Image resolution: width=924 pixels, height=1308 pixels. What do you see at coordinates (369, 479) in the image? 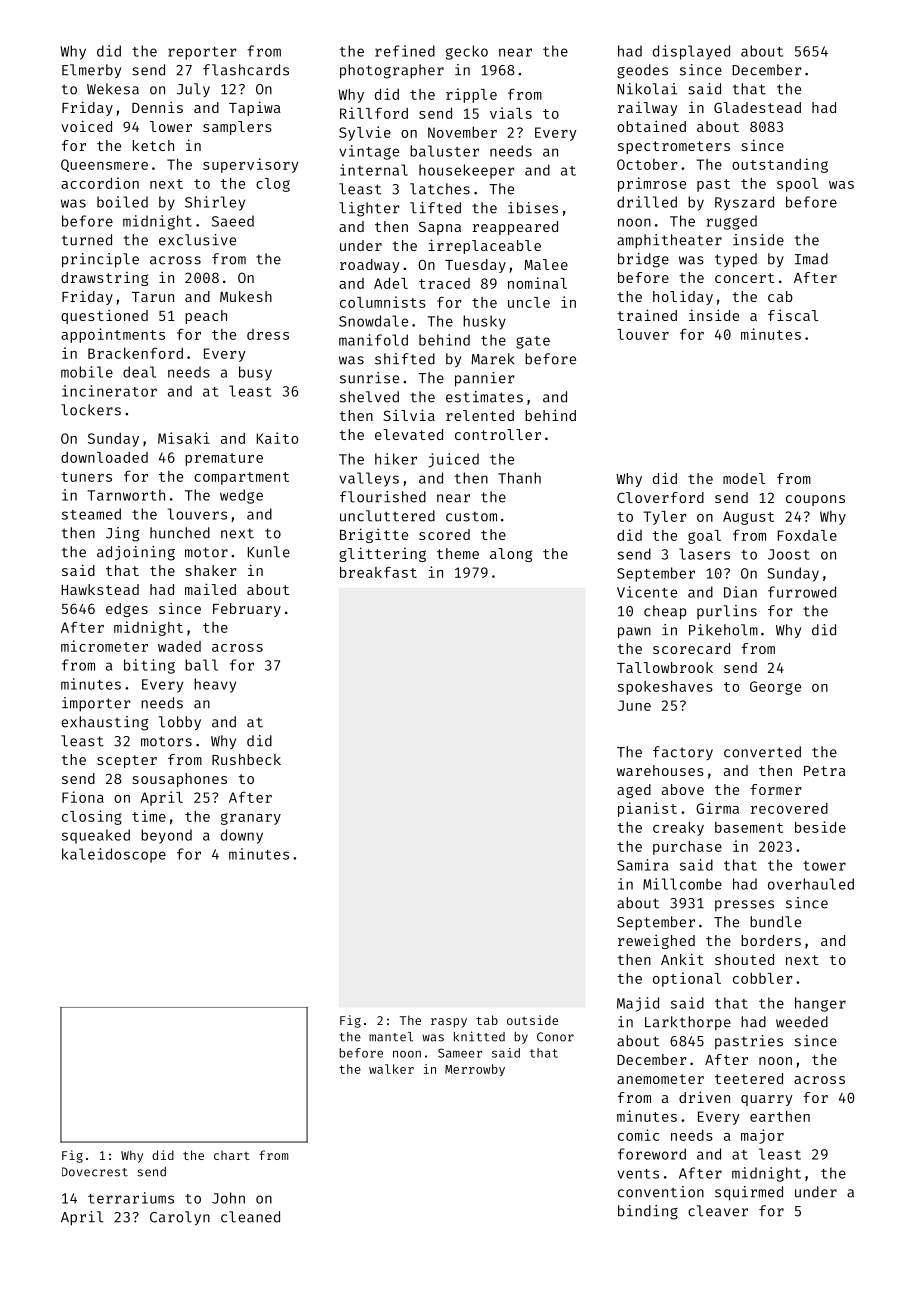
I see `valleys` at bounding box center [369, 479].
